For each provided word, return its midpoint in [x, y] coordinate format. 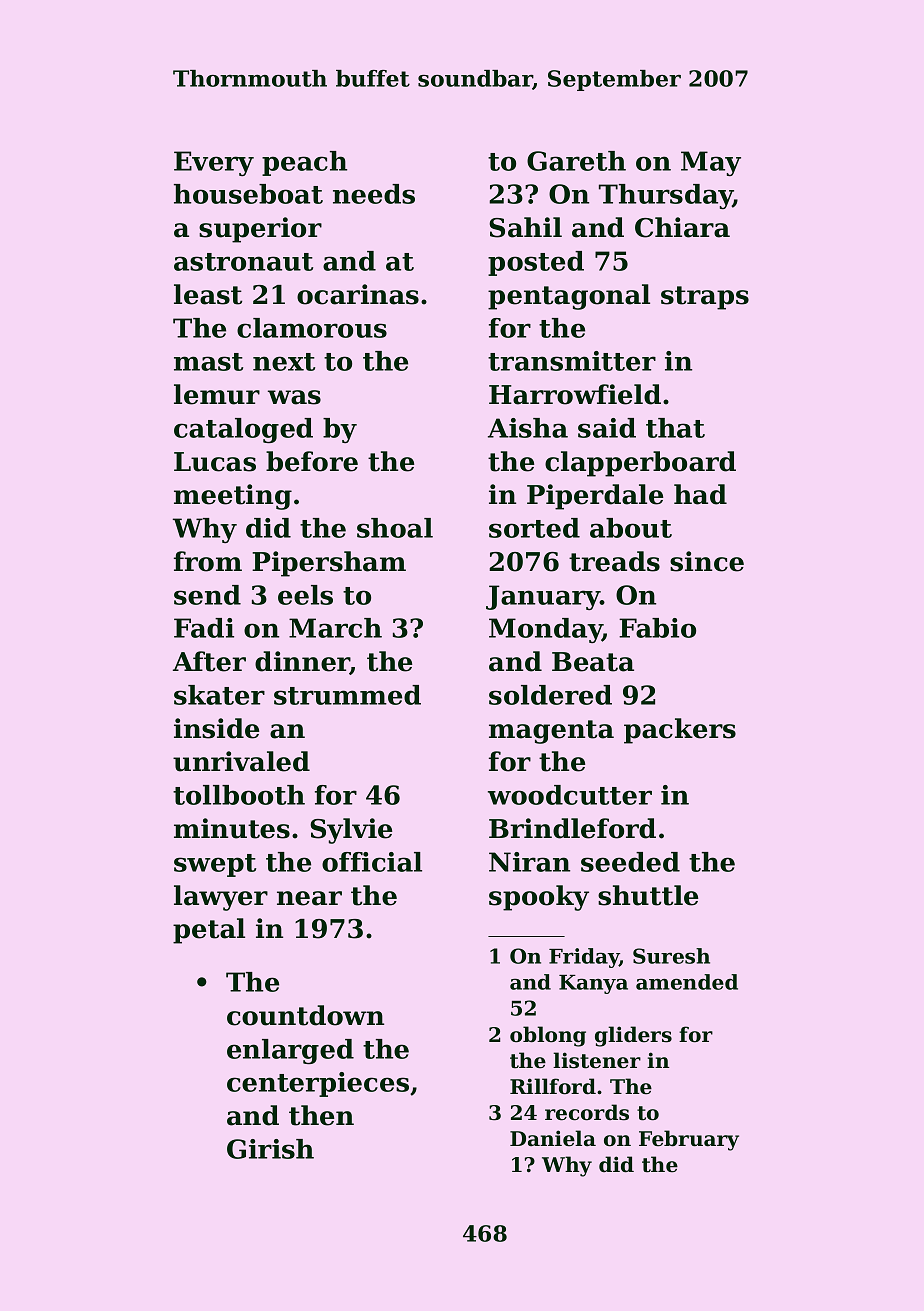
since [707, 561]
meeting [233, 497]
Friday [584, 958]
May [711, 163]
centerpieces [318, 1084]
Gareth [576, 161]
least [208, 294]
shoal [395, 528]
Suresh [671, 956]
